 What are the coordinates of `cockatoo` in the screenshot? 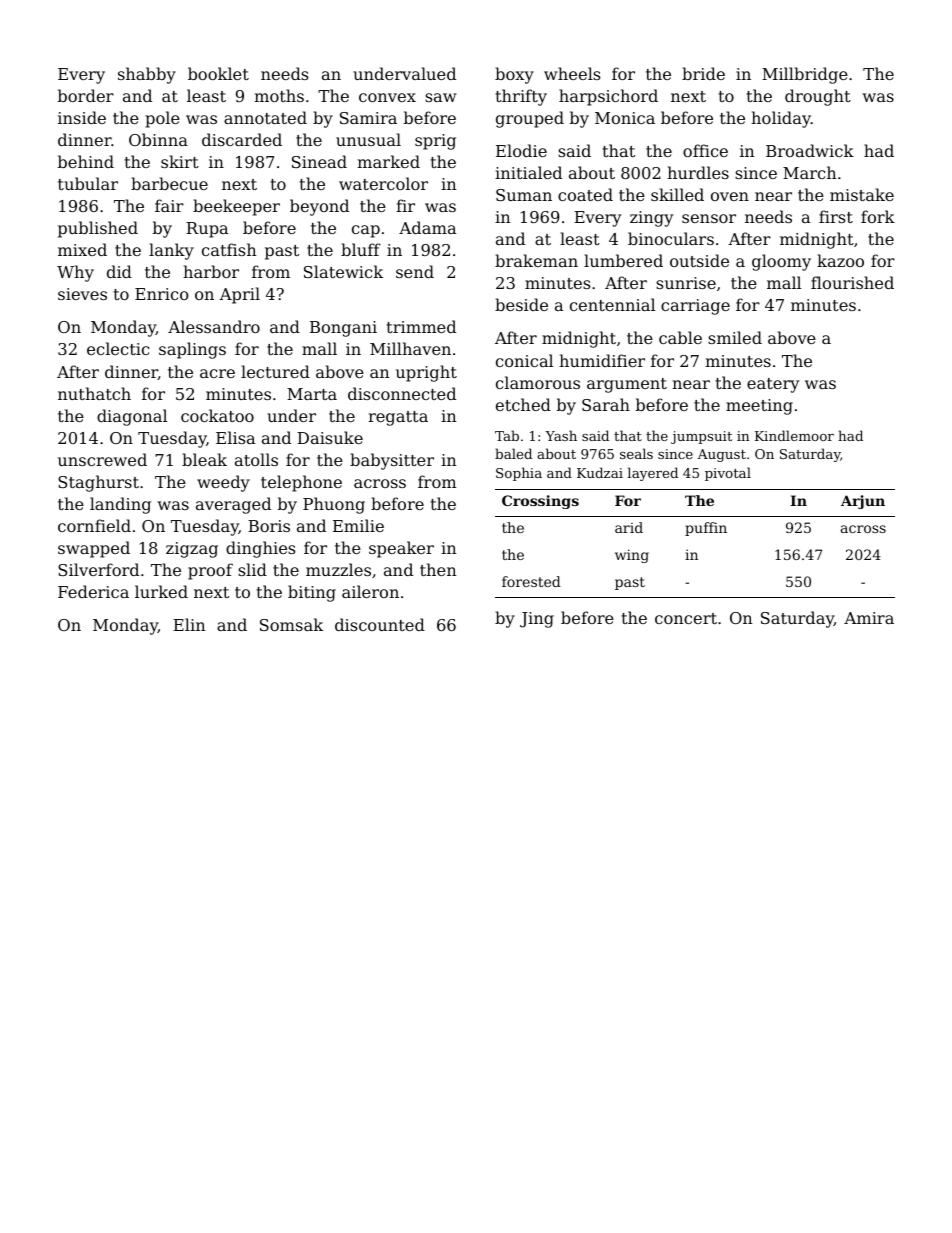 It's located at (217, 415).
